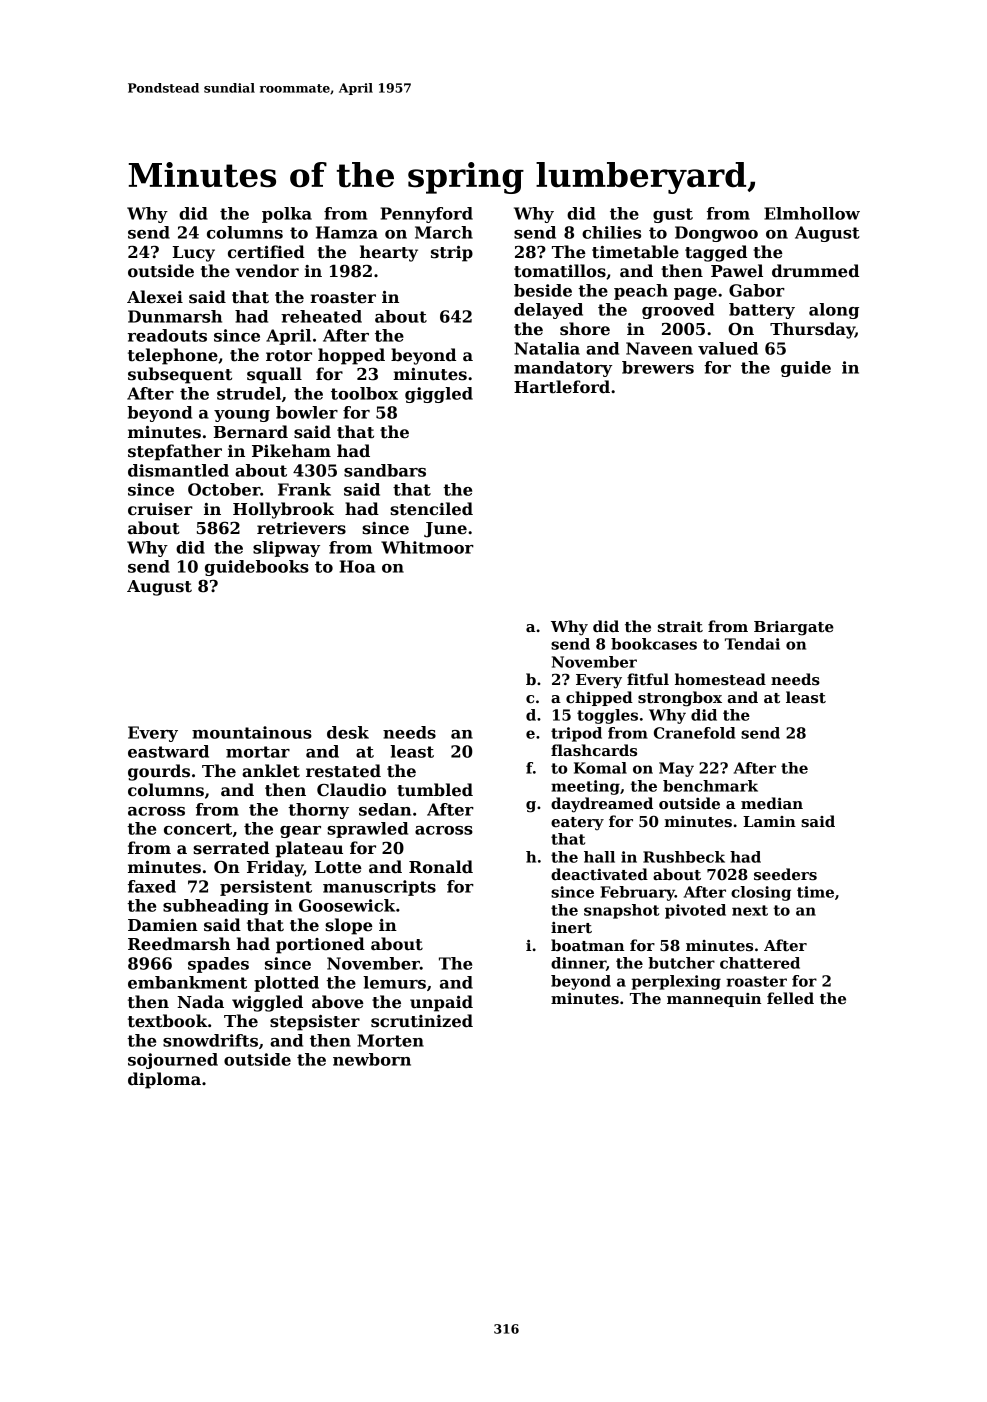 This screenshot has width=987, height=1402. I want to click on polka, so click(287, 215).
